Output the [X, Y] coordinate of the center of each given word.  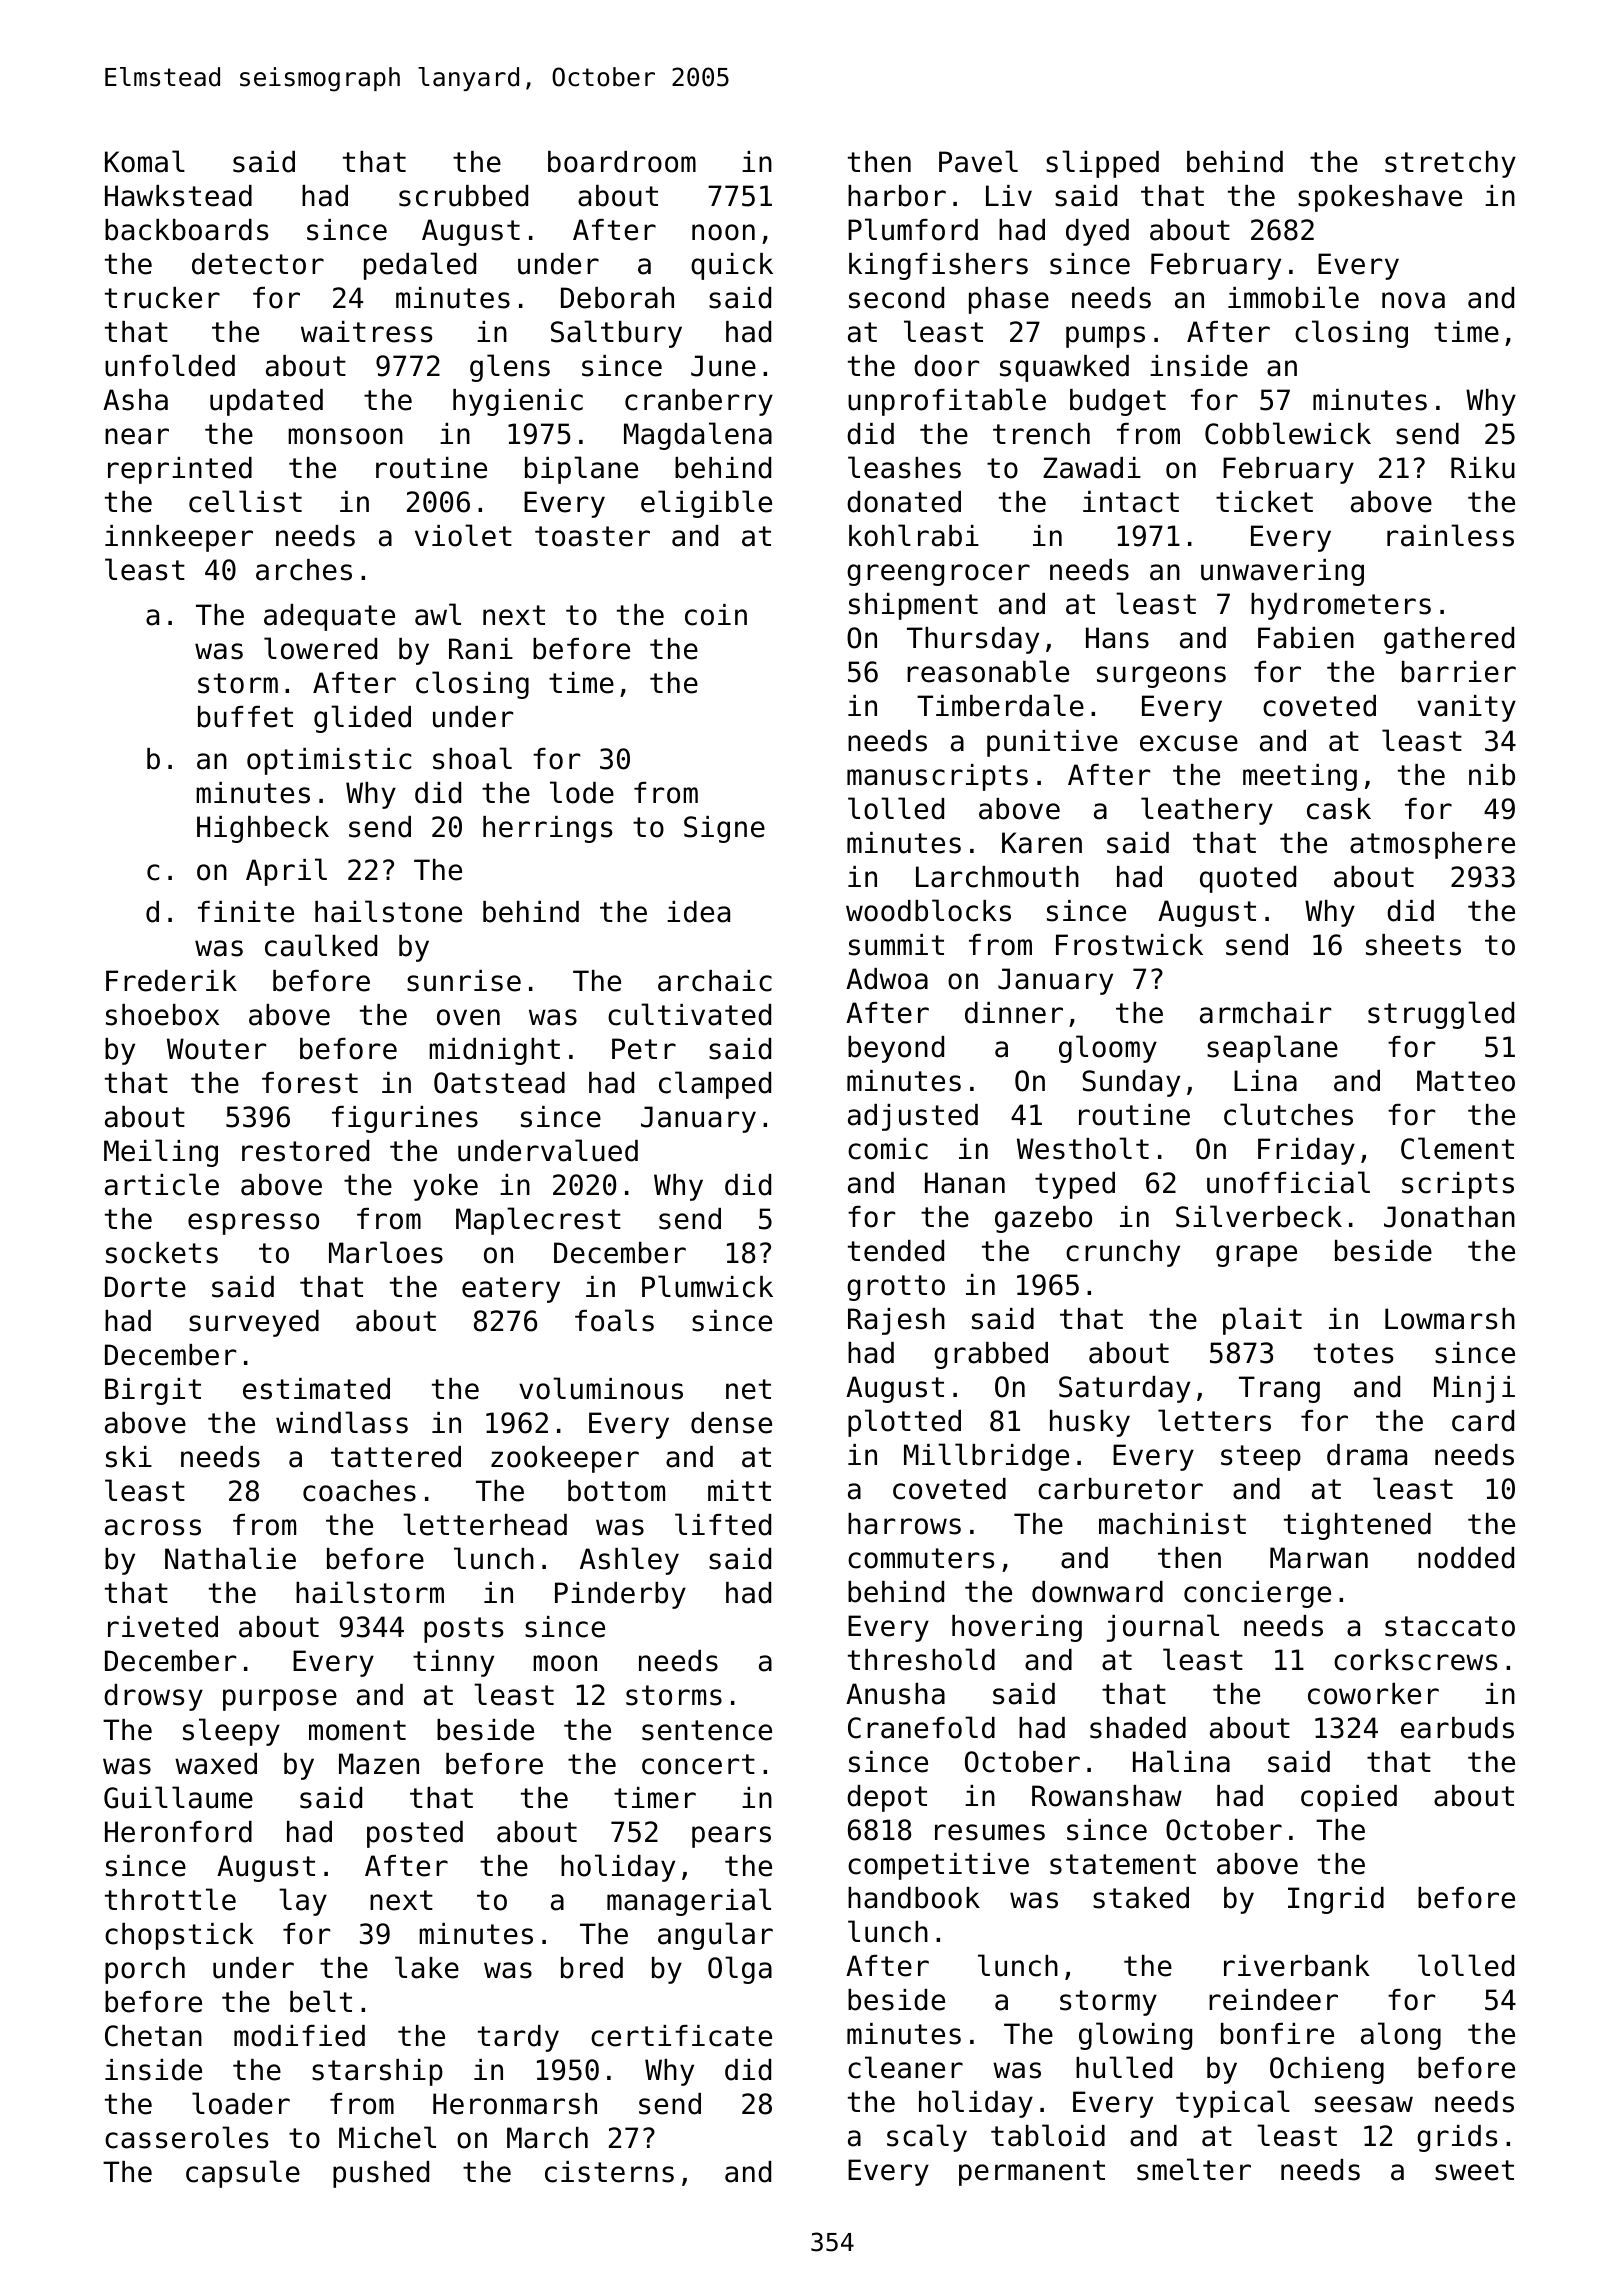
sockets [162, 1253]
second [896, 298]
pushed [381, 2174]
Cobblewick [1288, 433]
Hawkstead [178, 196]
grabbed [991, 1355]
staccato [1450, 1626]
